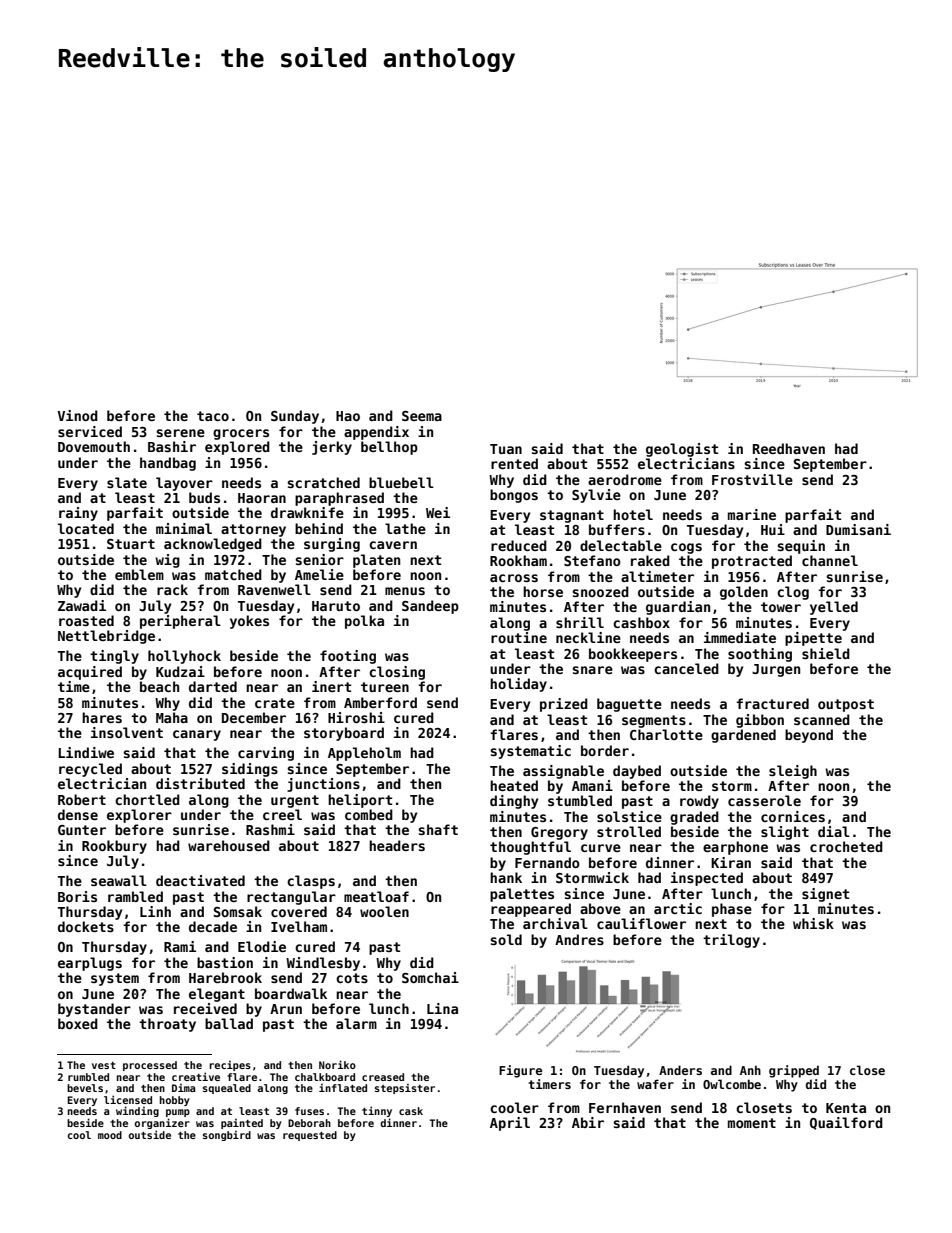 Image resolution: width=952 pixels, height=1233 pixels. I want to click on taco, so click(213, 416).
